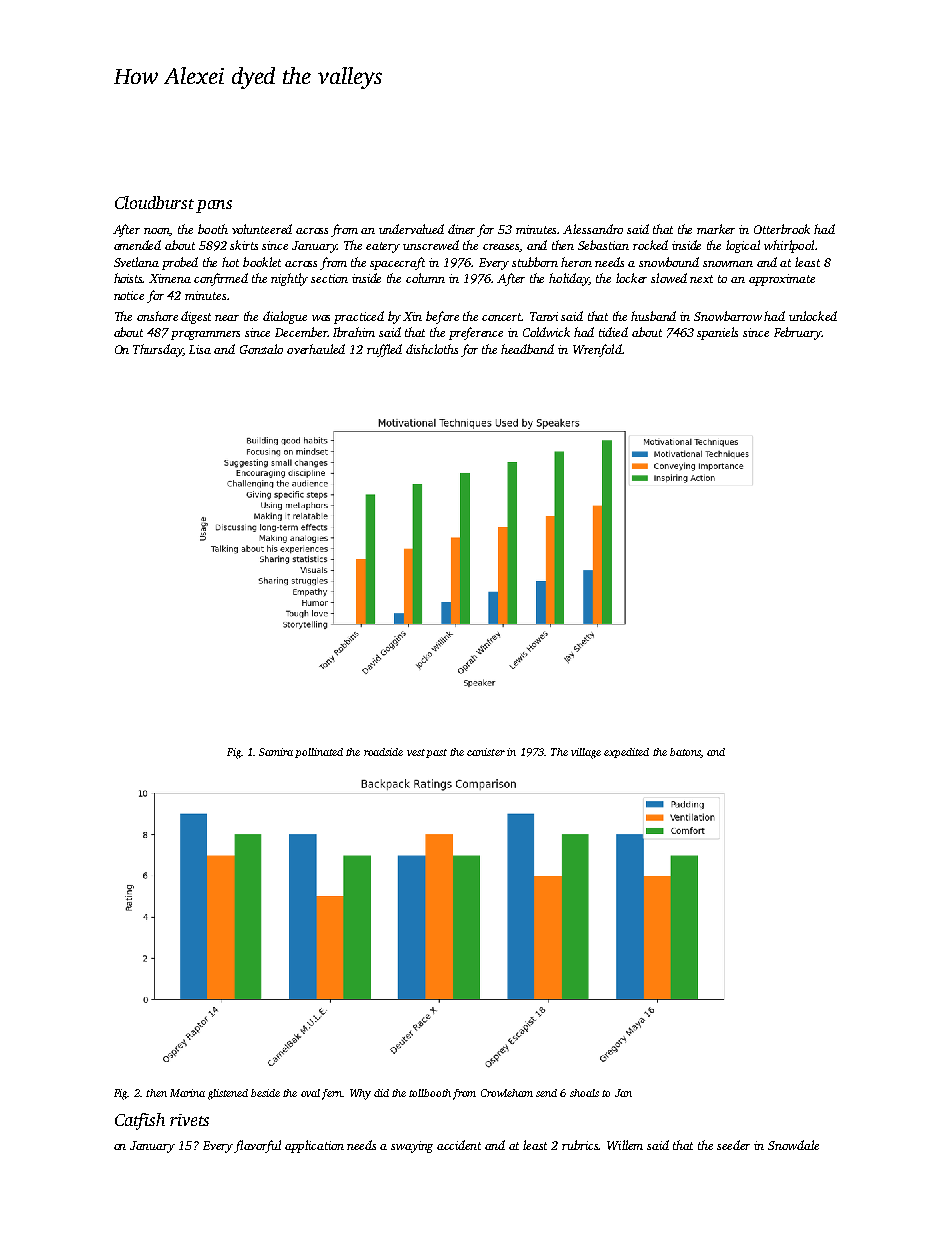 The height and width of the screenshot is (1233, 952). What do you see at coordinates (187, 1093) in the screenshot?
I see `Marina` at bounding box center [187, 1093].
